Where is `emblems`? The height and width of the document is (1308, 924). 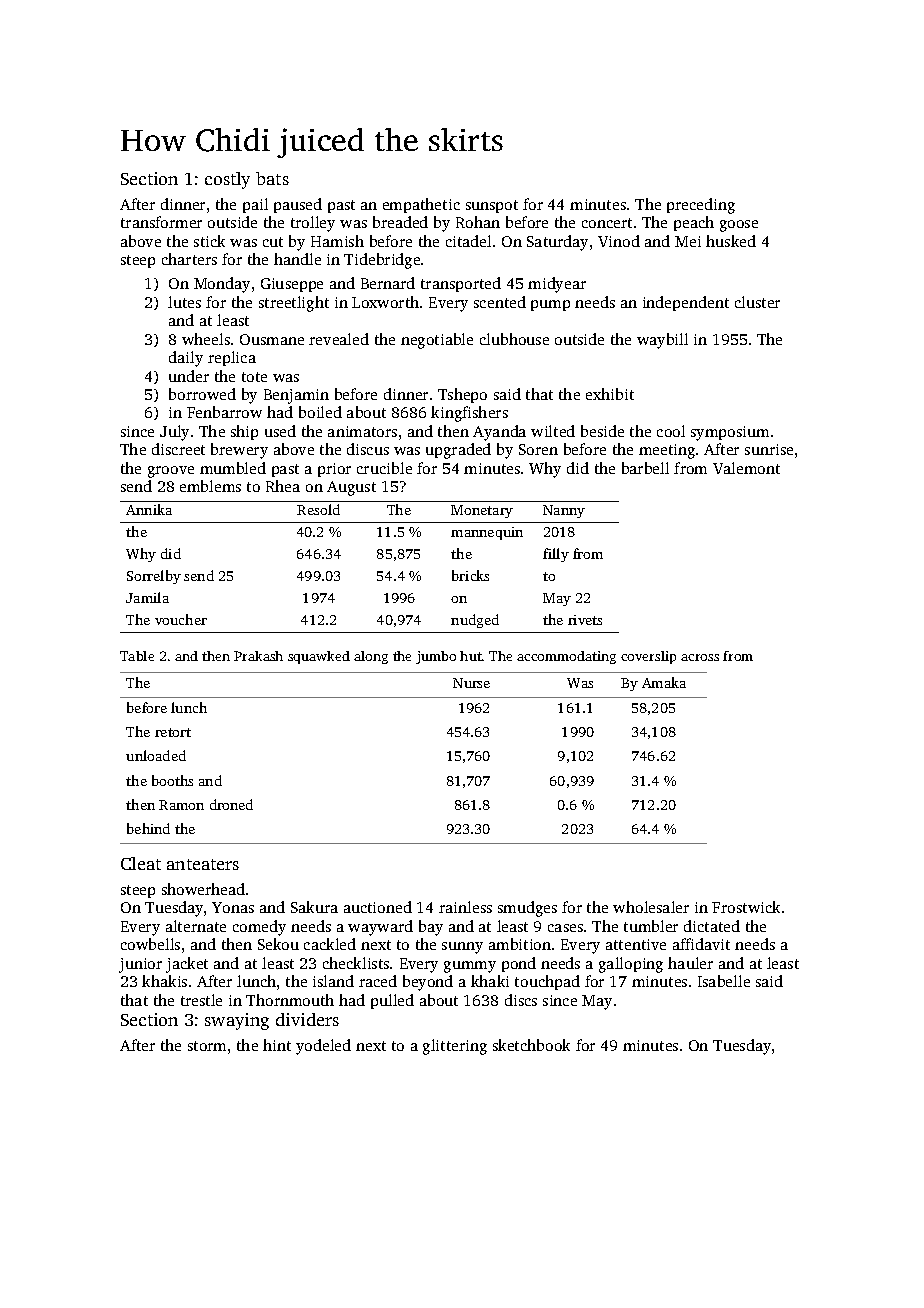
emblems is located at coordinates (210, 486).
